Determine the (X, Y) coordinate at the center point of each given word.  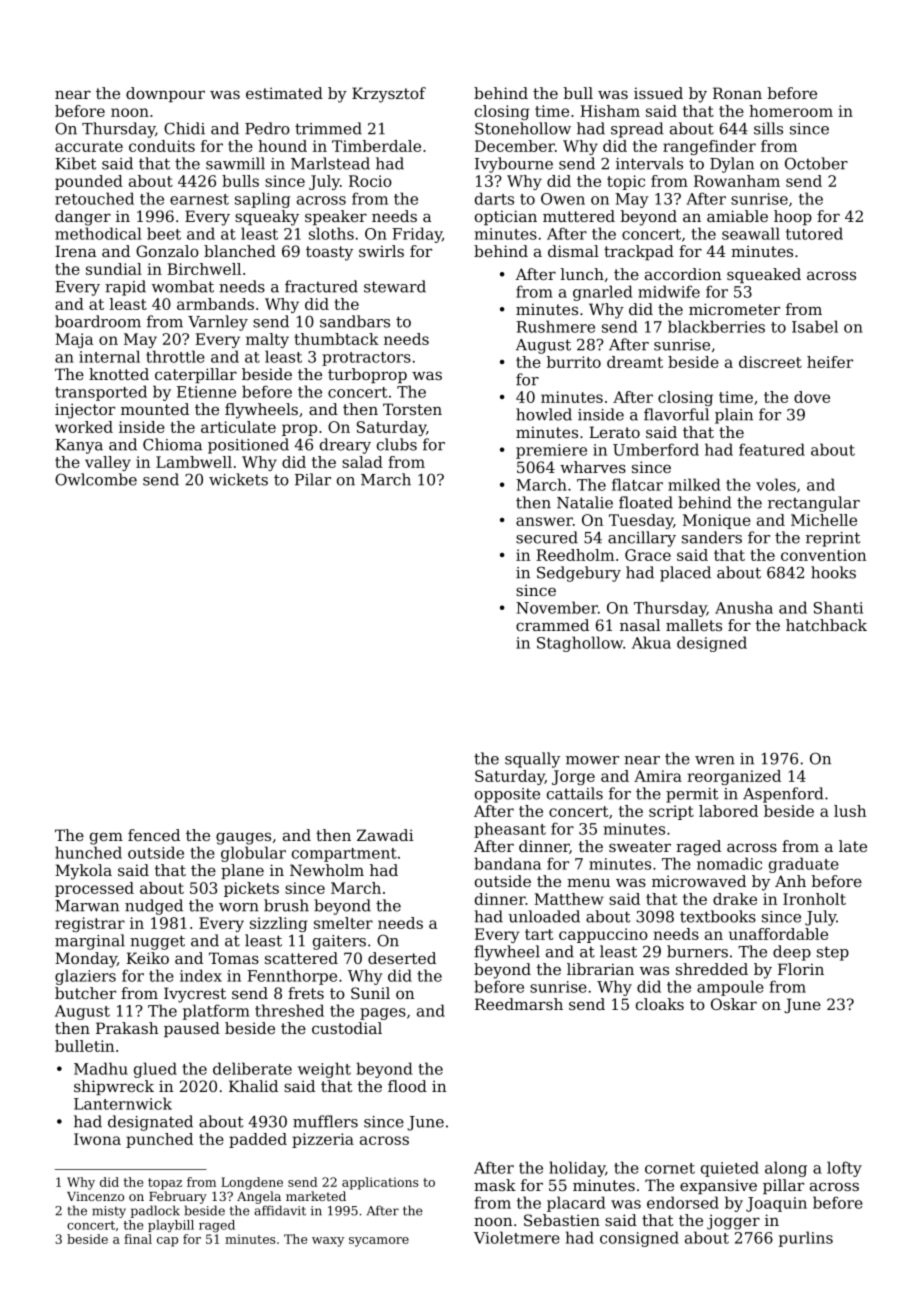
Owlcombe (96, 479)
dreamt (635, 362)
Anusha (744, 607)
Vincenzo (95, 1196)
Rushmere (555, 326)
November (557, 607)
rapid (125, 288)
